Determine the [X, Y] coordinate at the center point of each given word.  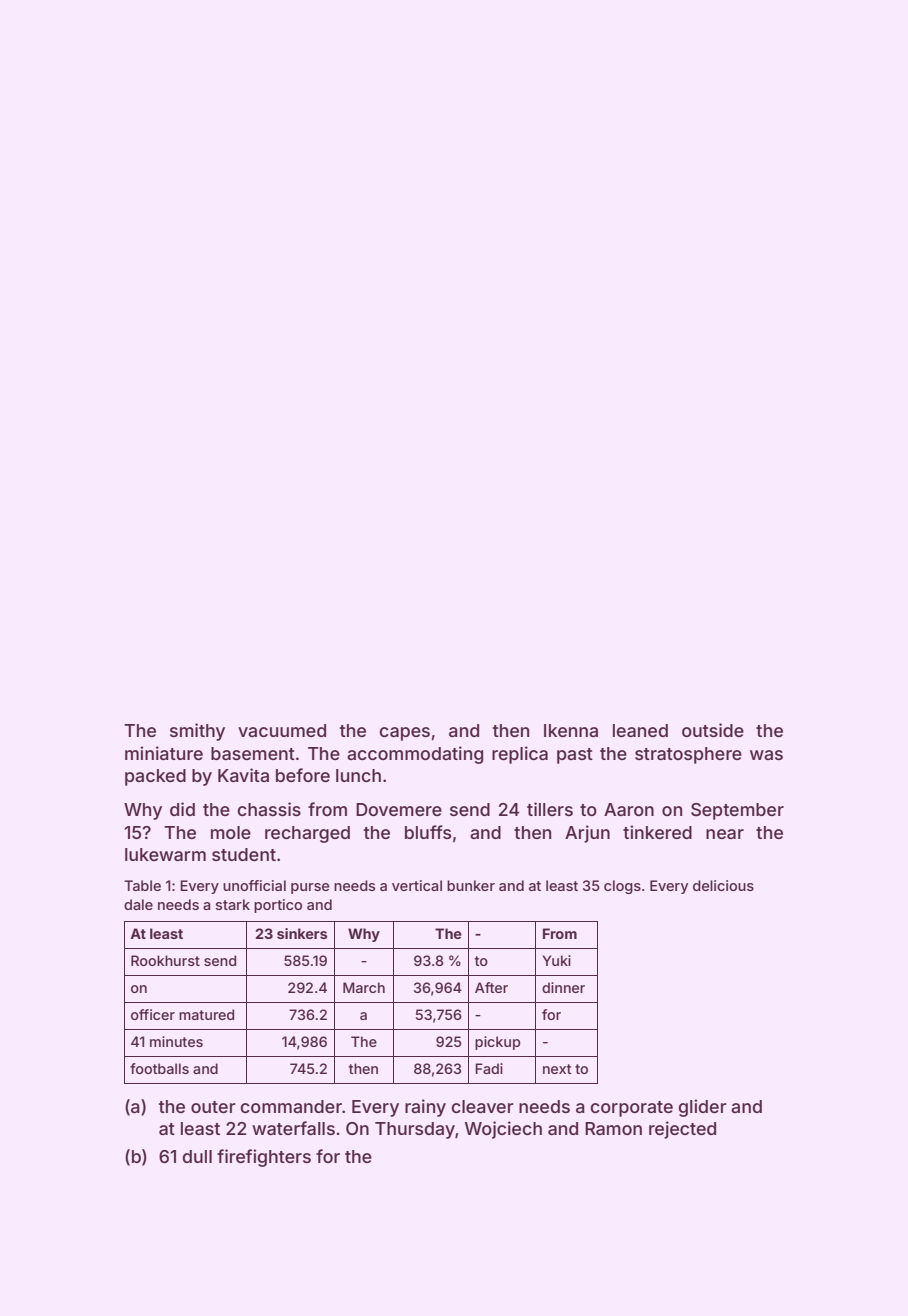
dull [197, 1156]
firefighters [264, 1158]
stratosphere [688, 755]
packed [155, 777]
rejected [682, 1130]
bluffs [428, 832]
